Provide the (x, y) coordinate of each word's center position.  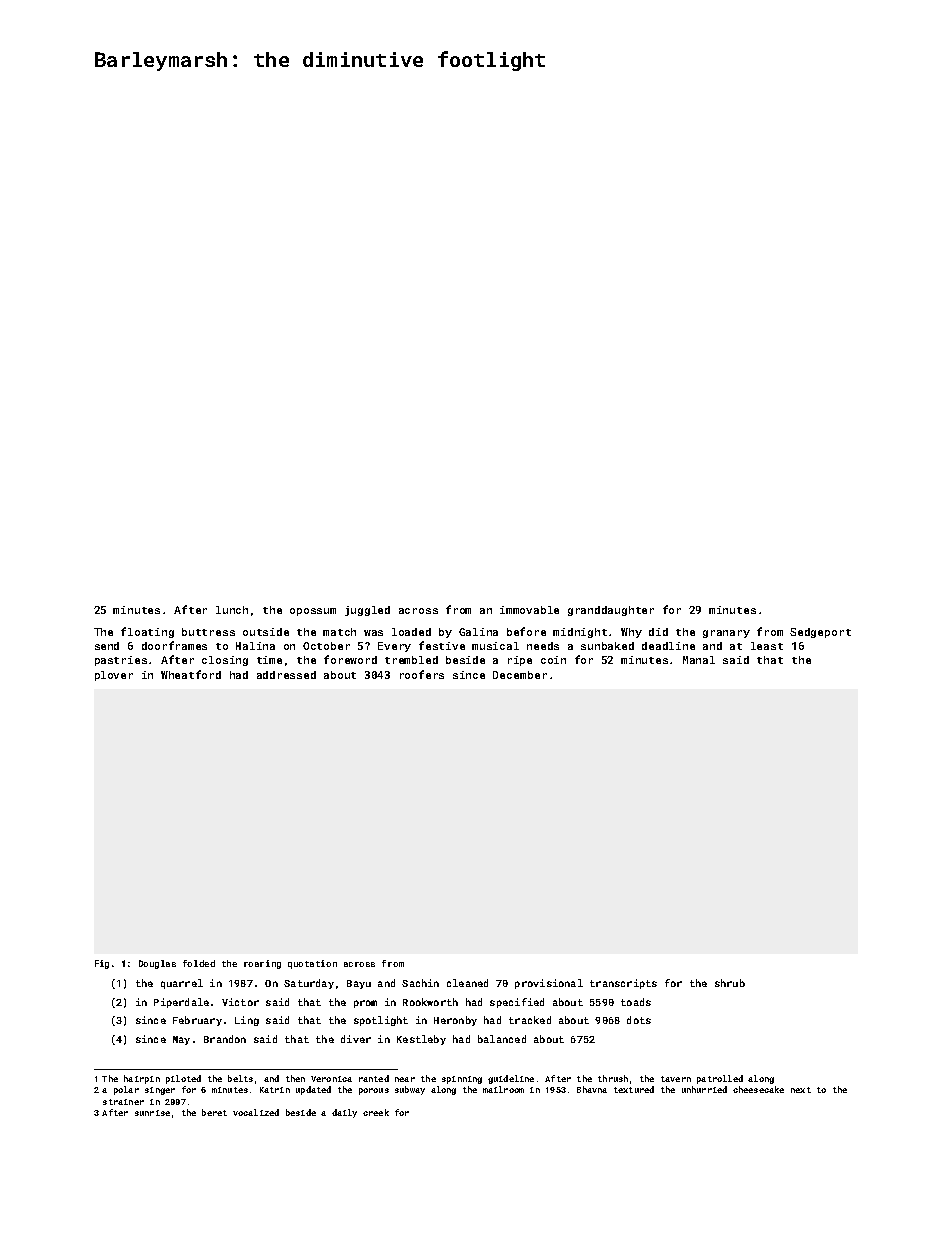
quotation (312, 964)
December (520, 675)
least (767, 646)
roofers (422, 674)
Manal (699, 660)
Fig (102, 964)
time (269, 660)
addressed (286, 675)
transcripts (623, 984)
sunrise (152, 1113)
